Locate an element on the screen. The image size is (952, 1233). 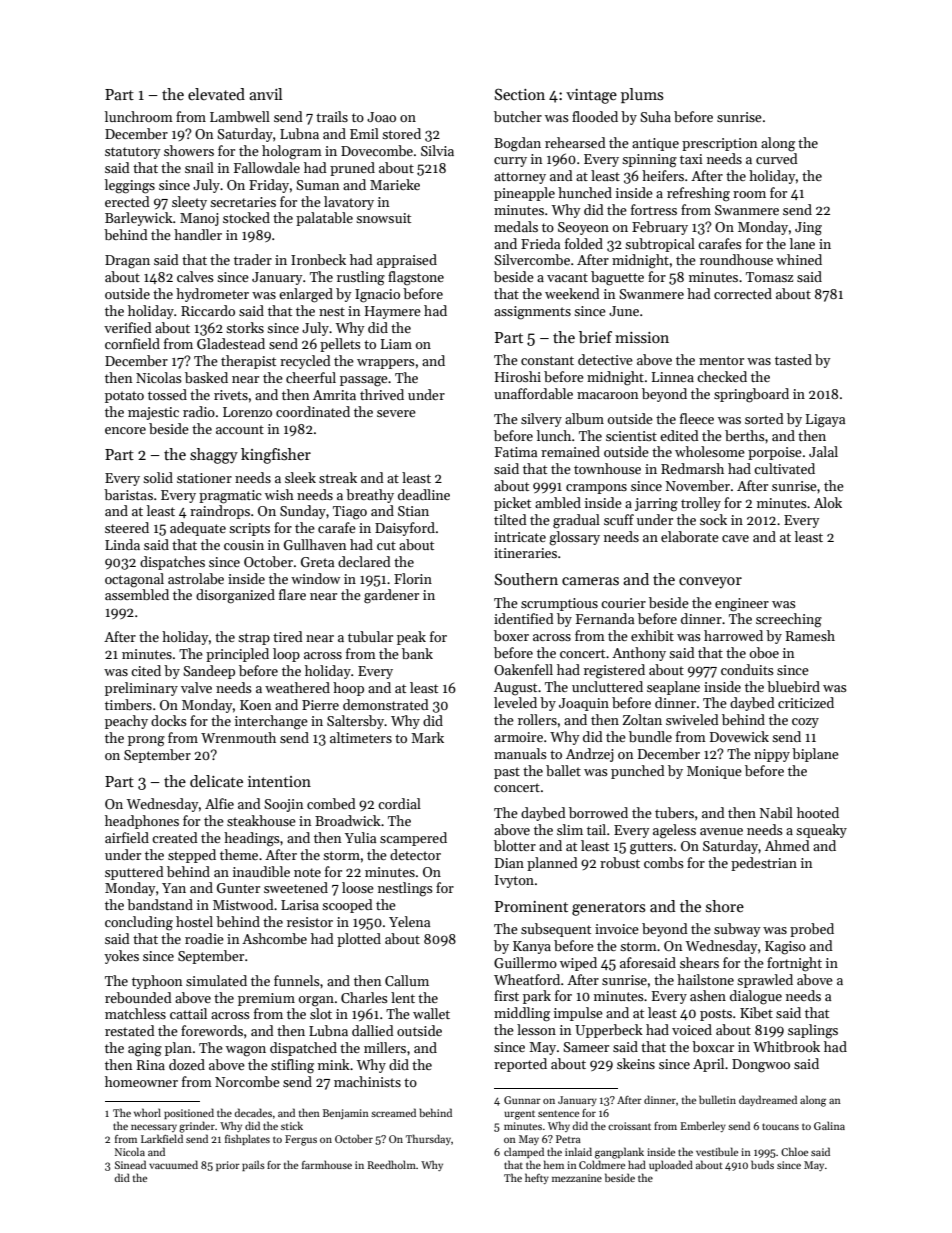
Section is located at coordinates (520, 94).
